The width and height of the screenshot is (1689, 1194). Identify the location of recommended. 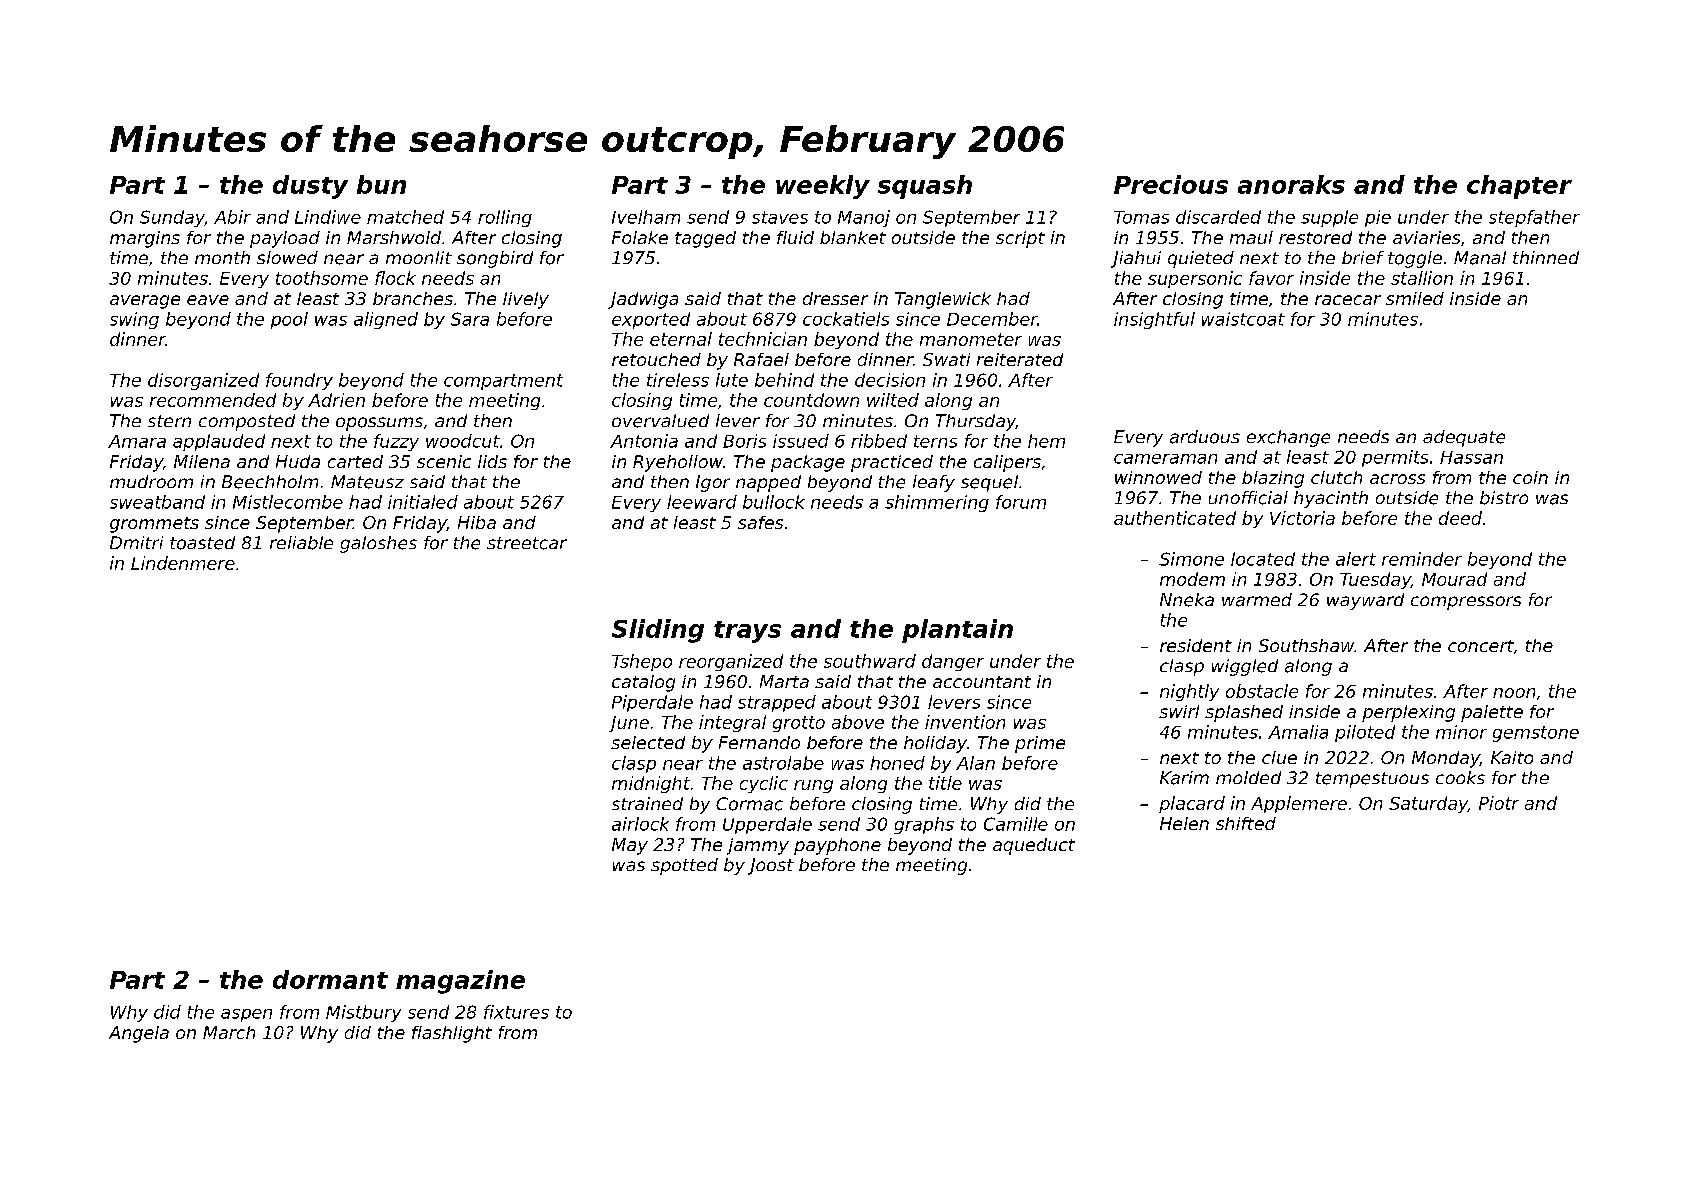
(213, 400).
